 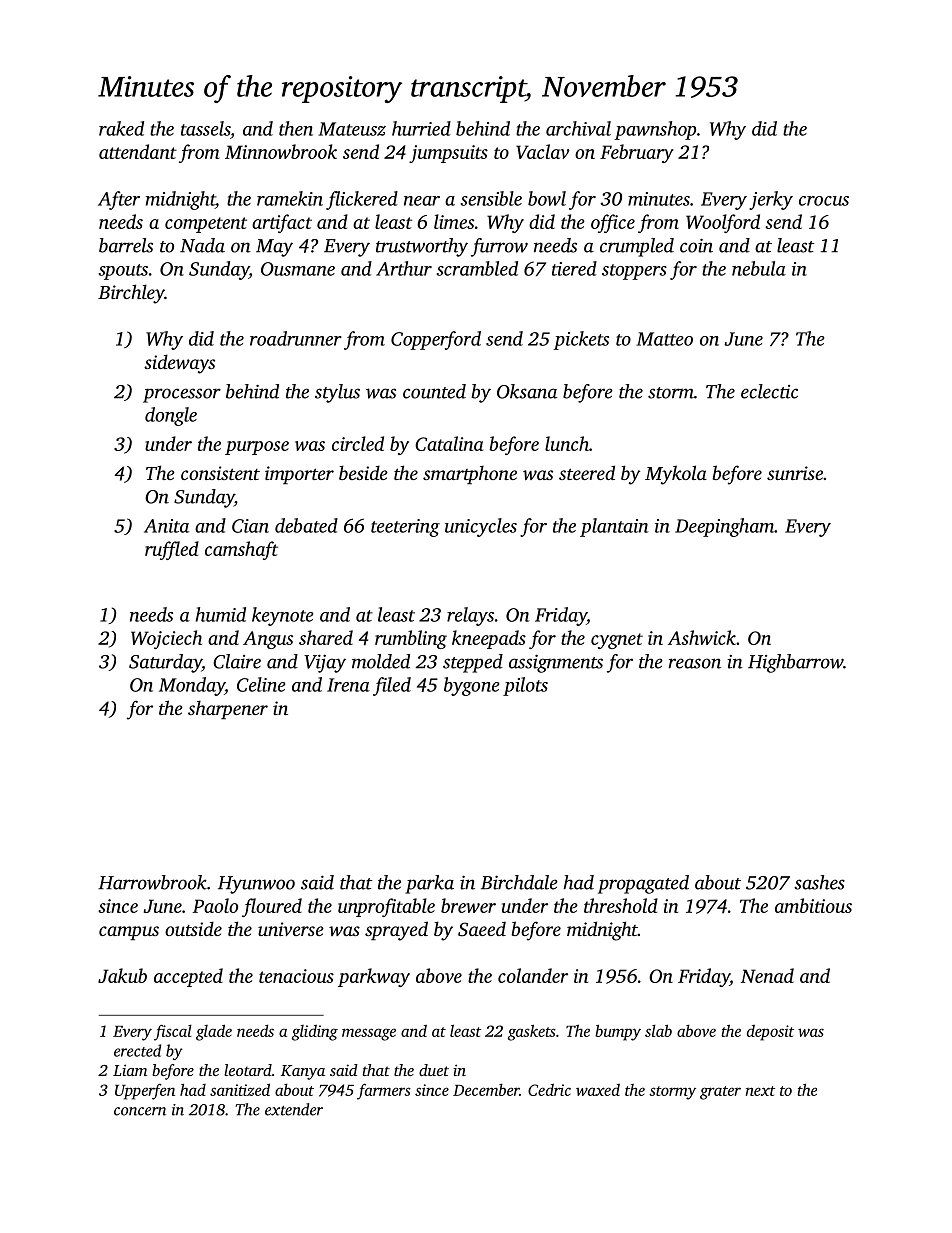 I want to click on Birchdale, so click(x=519, y=882).
